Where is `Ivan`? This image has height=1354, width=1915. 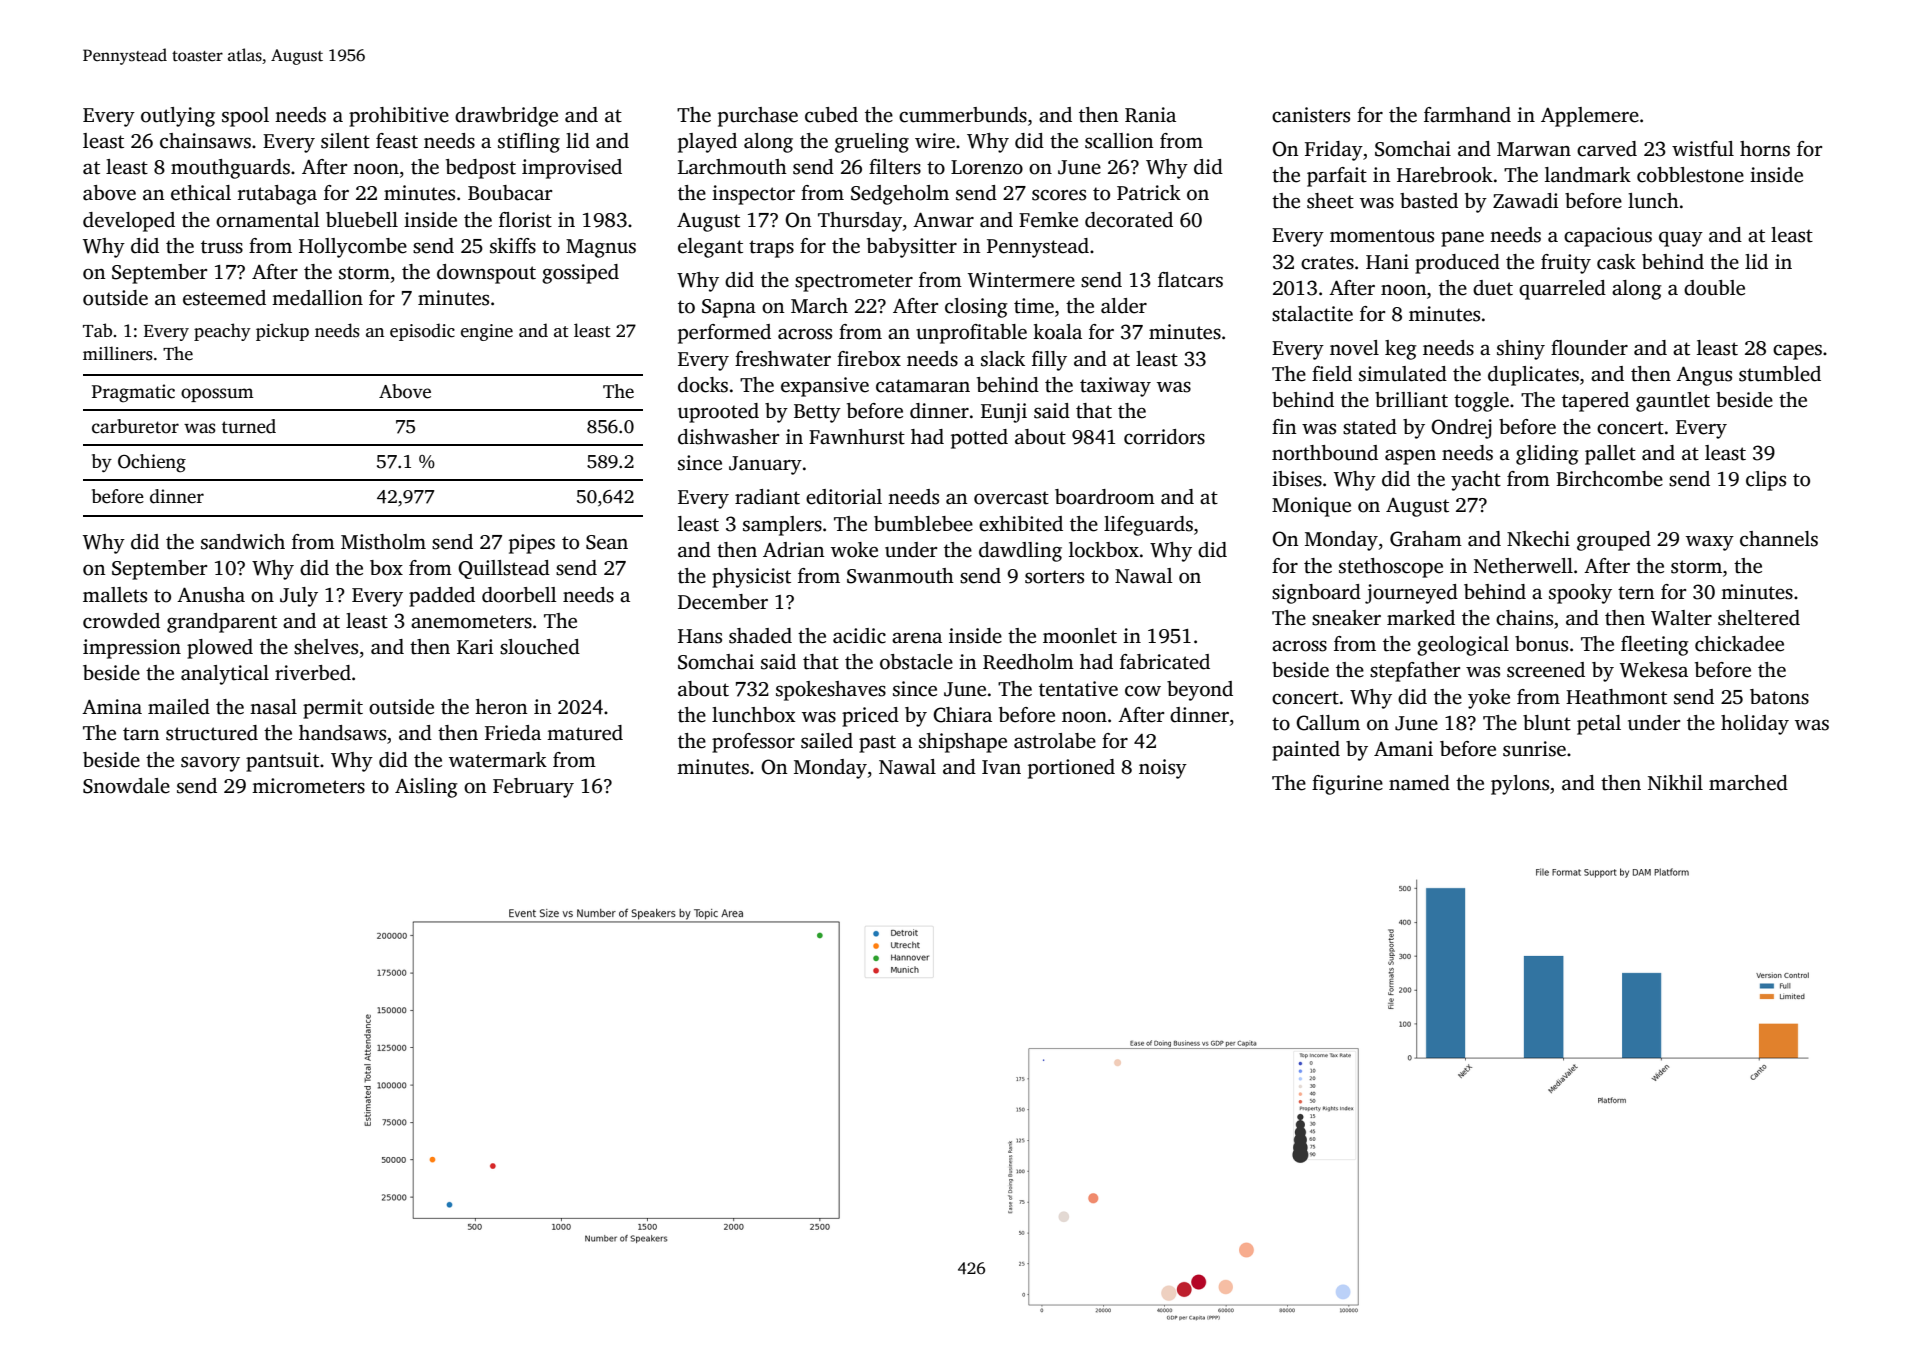 Ivan is located at coordinates (1001, 767).
